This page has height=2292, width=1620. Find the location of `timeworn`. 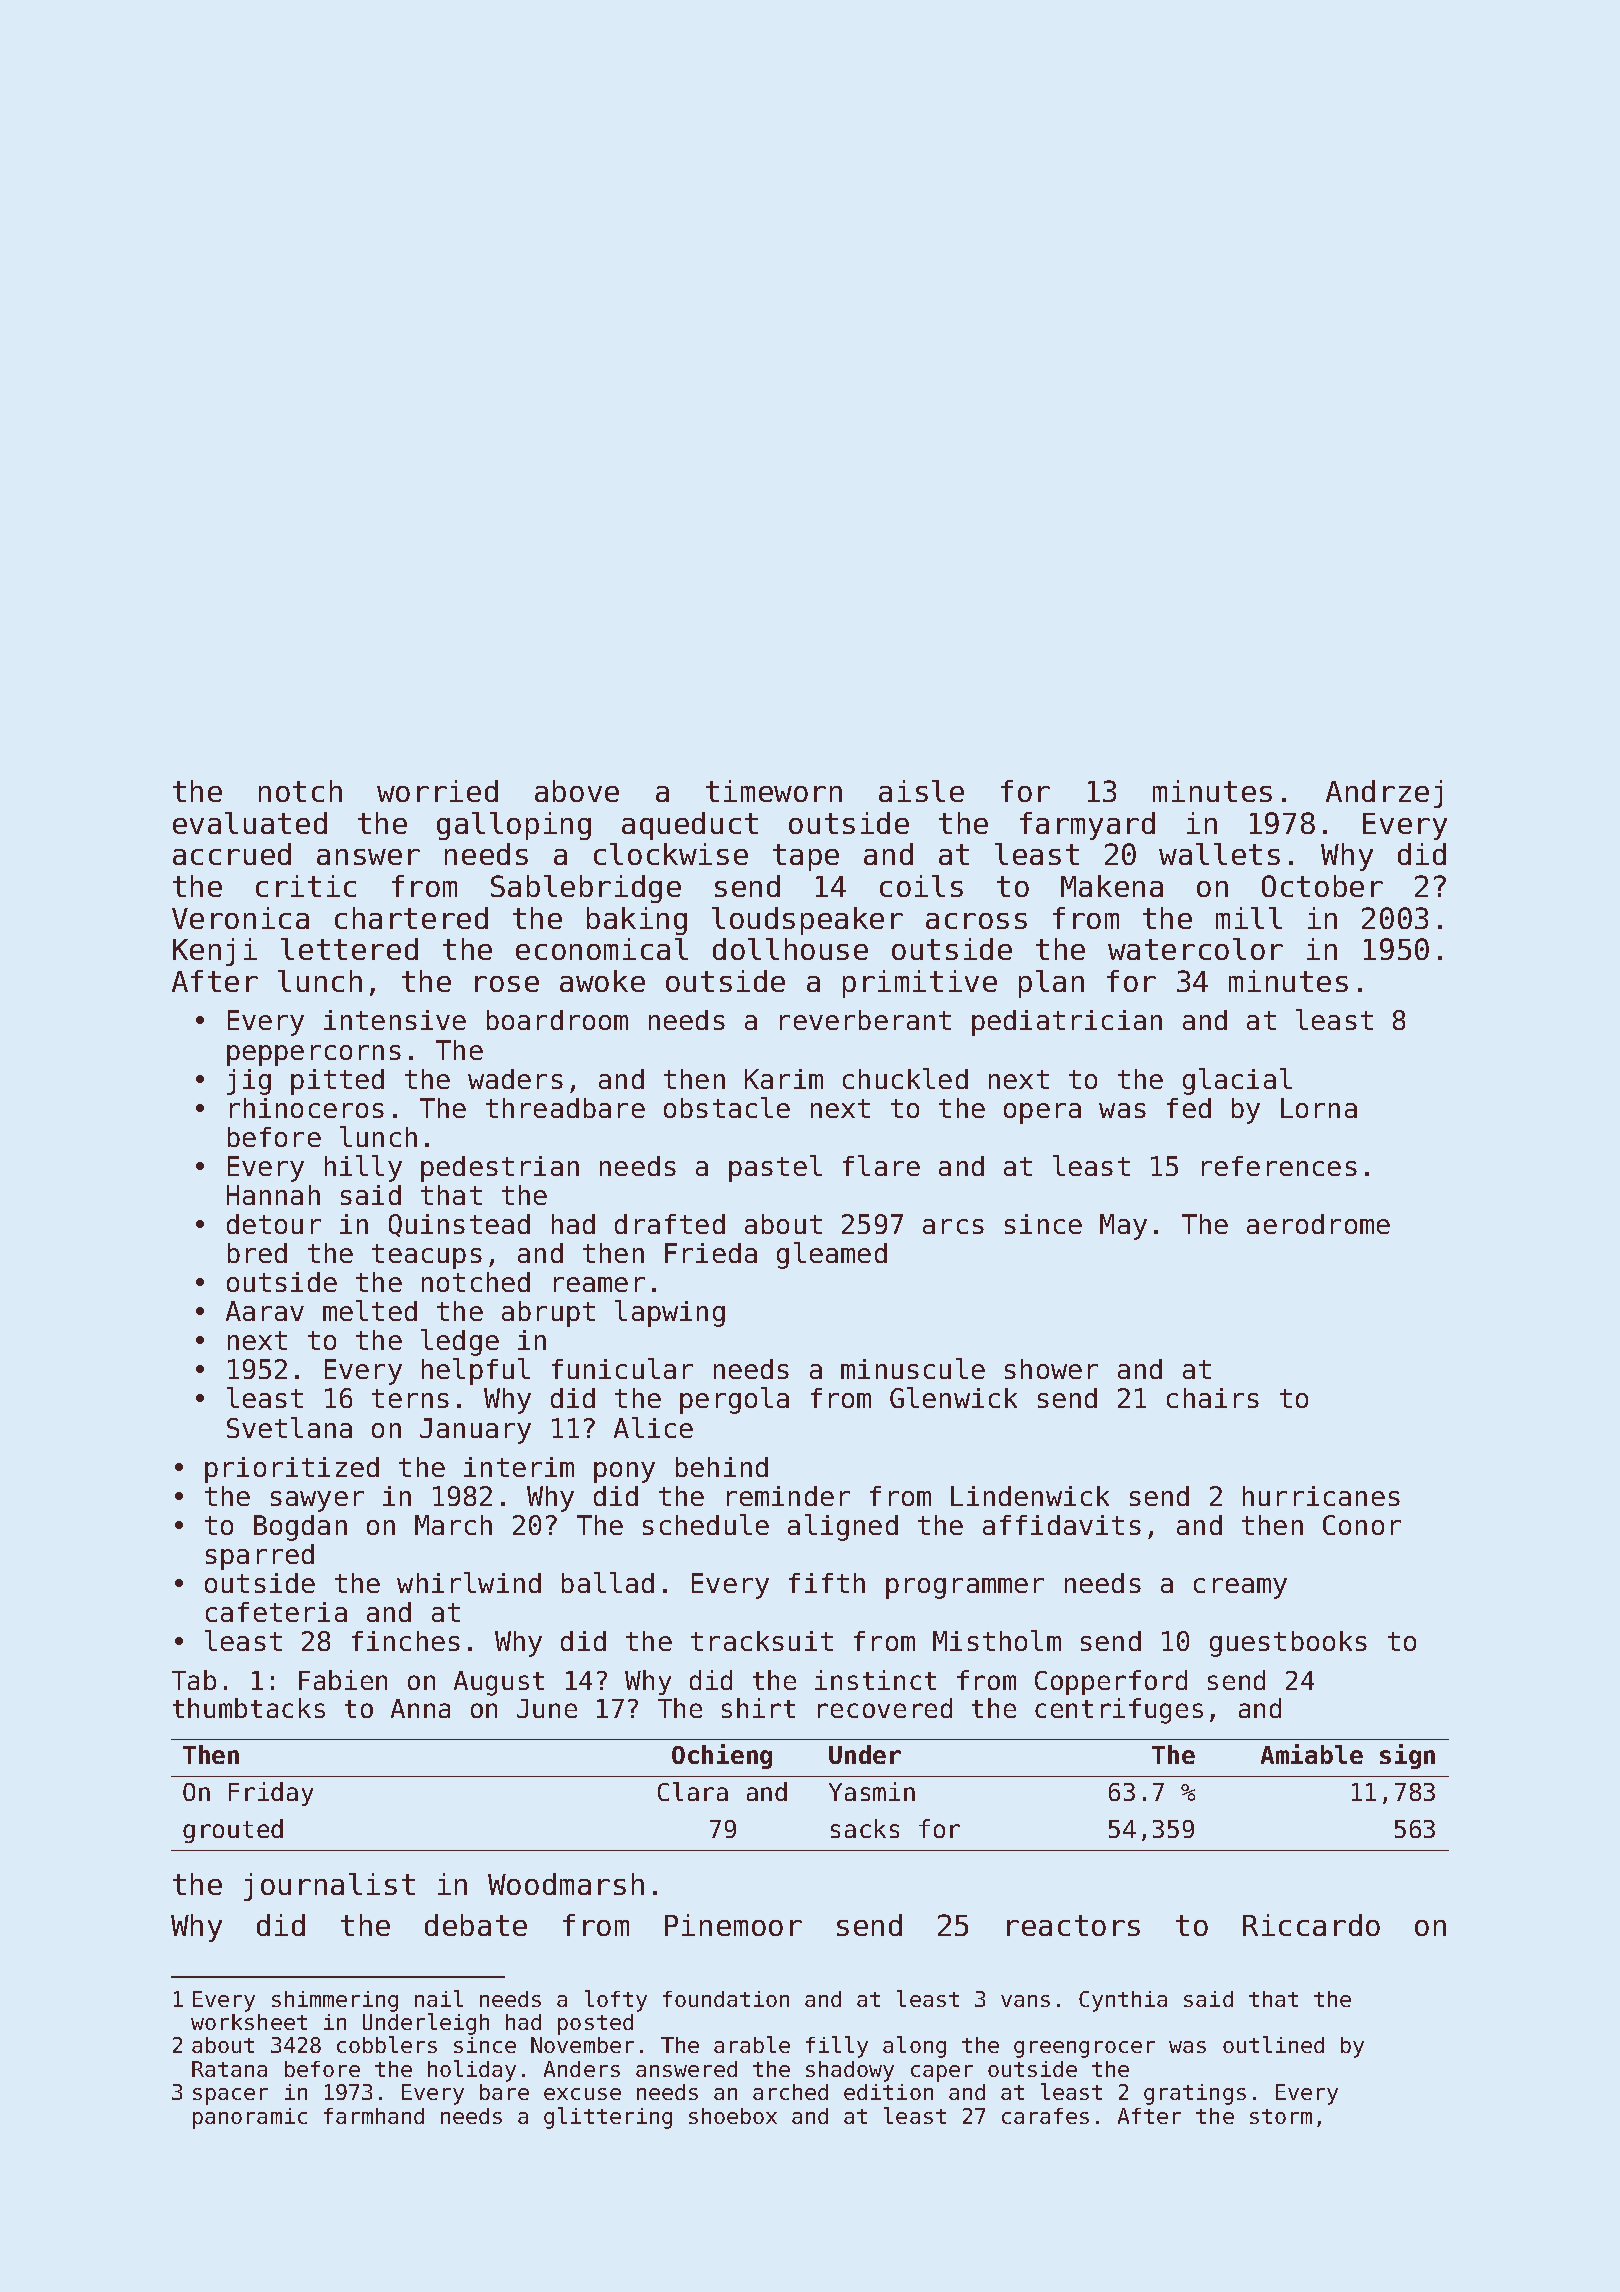

timeworn is located at coordinates (774, 791).
